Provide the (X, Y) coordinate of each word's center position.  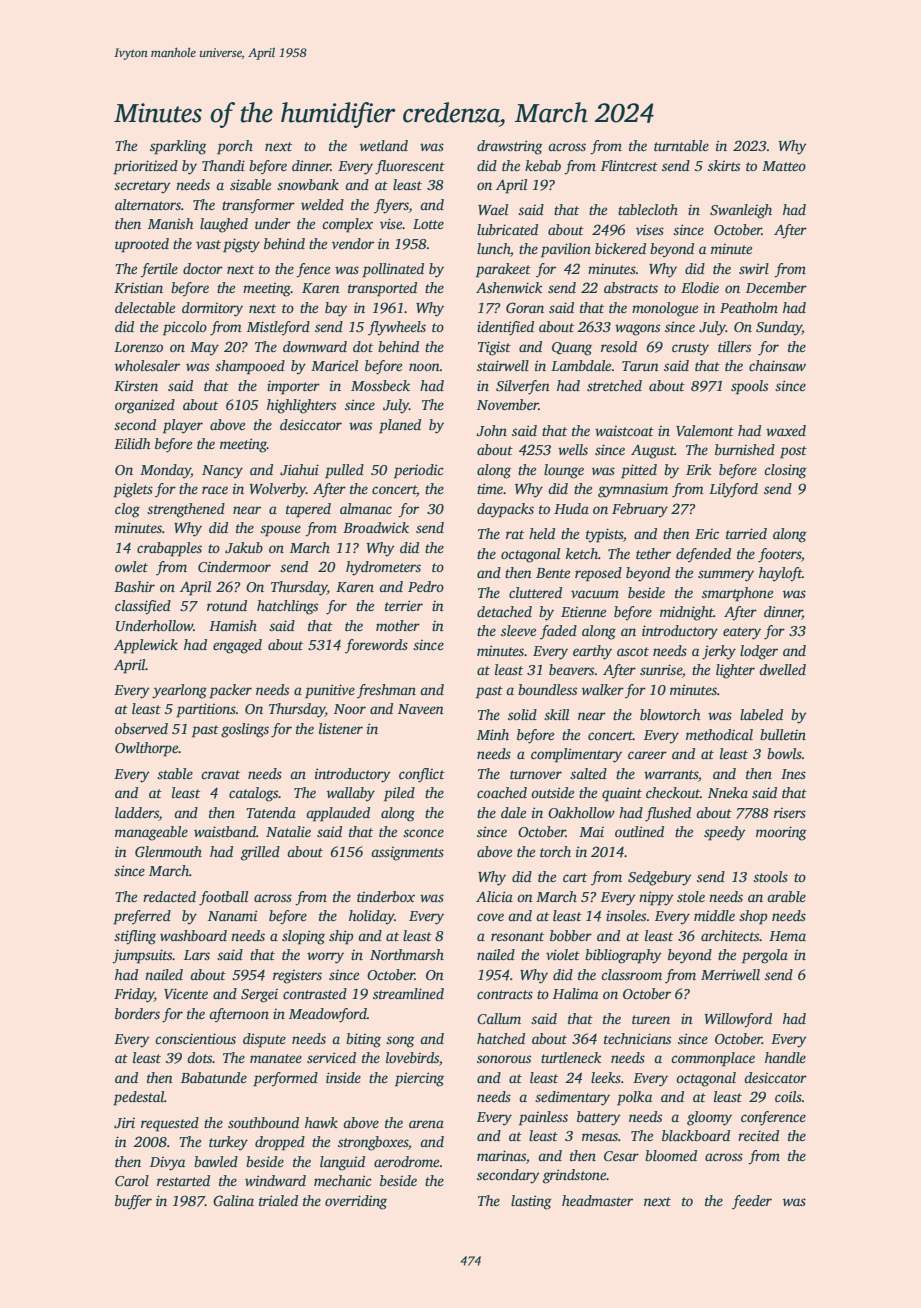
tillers (734, 346)
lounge (564, 471)
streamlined (408, 993)
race (215, 490)
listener (341, 728)
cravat (220, 774)
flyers (391, 206)
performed (285, 1079)
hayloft (780, 574)
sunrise (661, 669)
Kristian (138, 287)
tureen (651, 1019)
